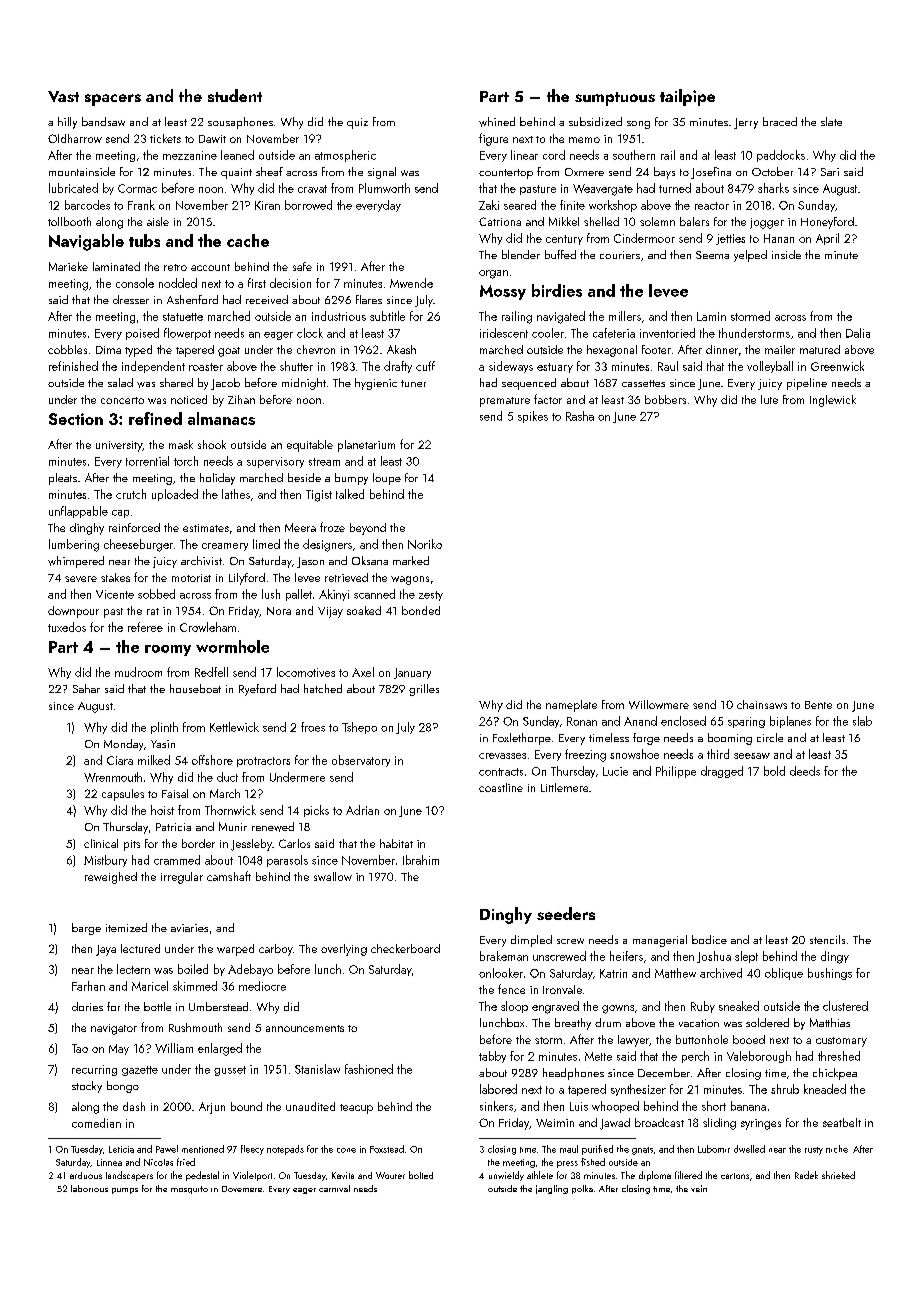 The height and width of the screenshot is (1308, 924). Describe the element at coordinates (69, 221) in the screenshot. I see `tollbooth` at that location.
